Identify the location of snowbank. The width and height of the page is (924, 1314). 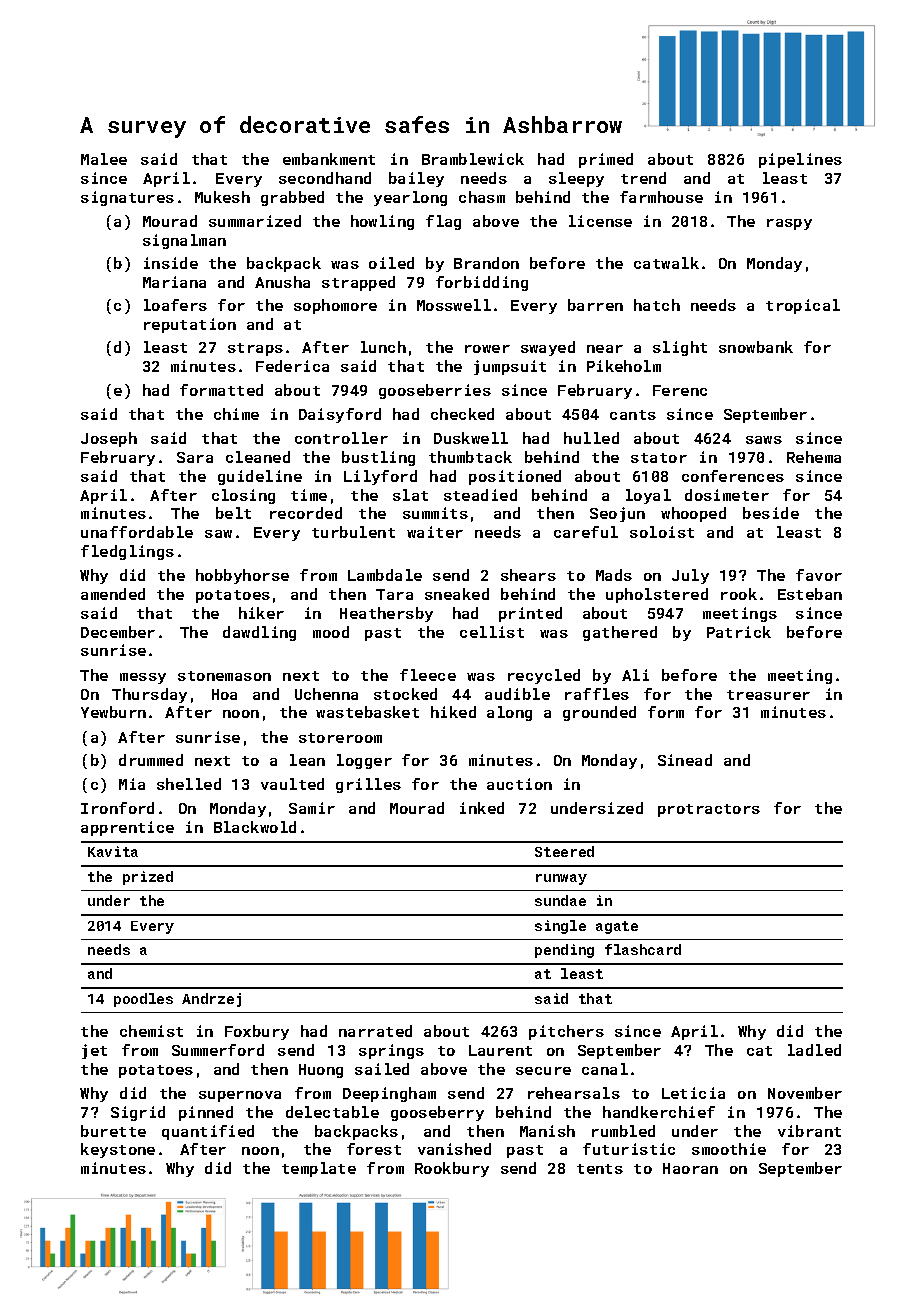
(756, 347).
